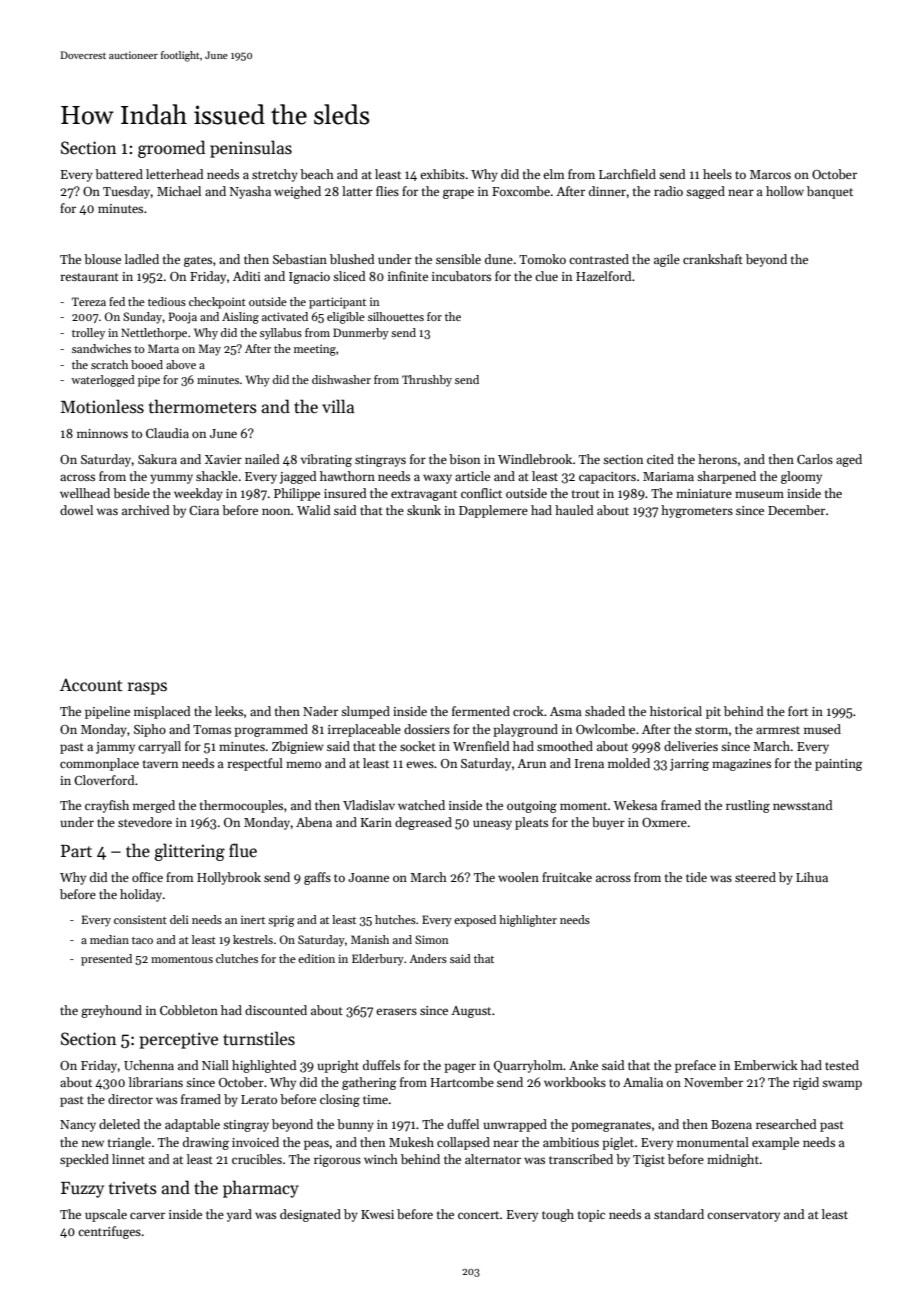 This screenshot has height=1308, width=924. I want to click on peninsulas, so click(251, 149).
